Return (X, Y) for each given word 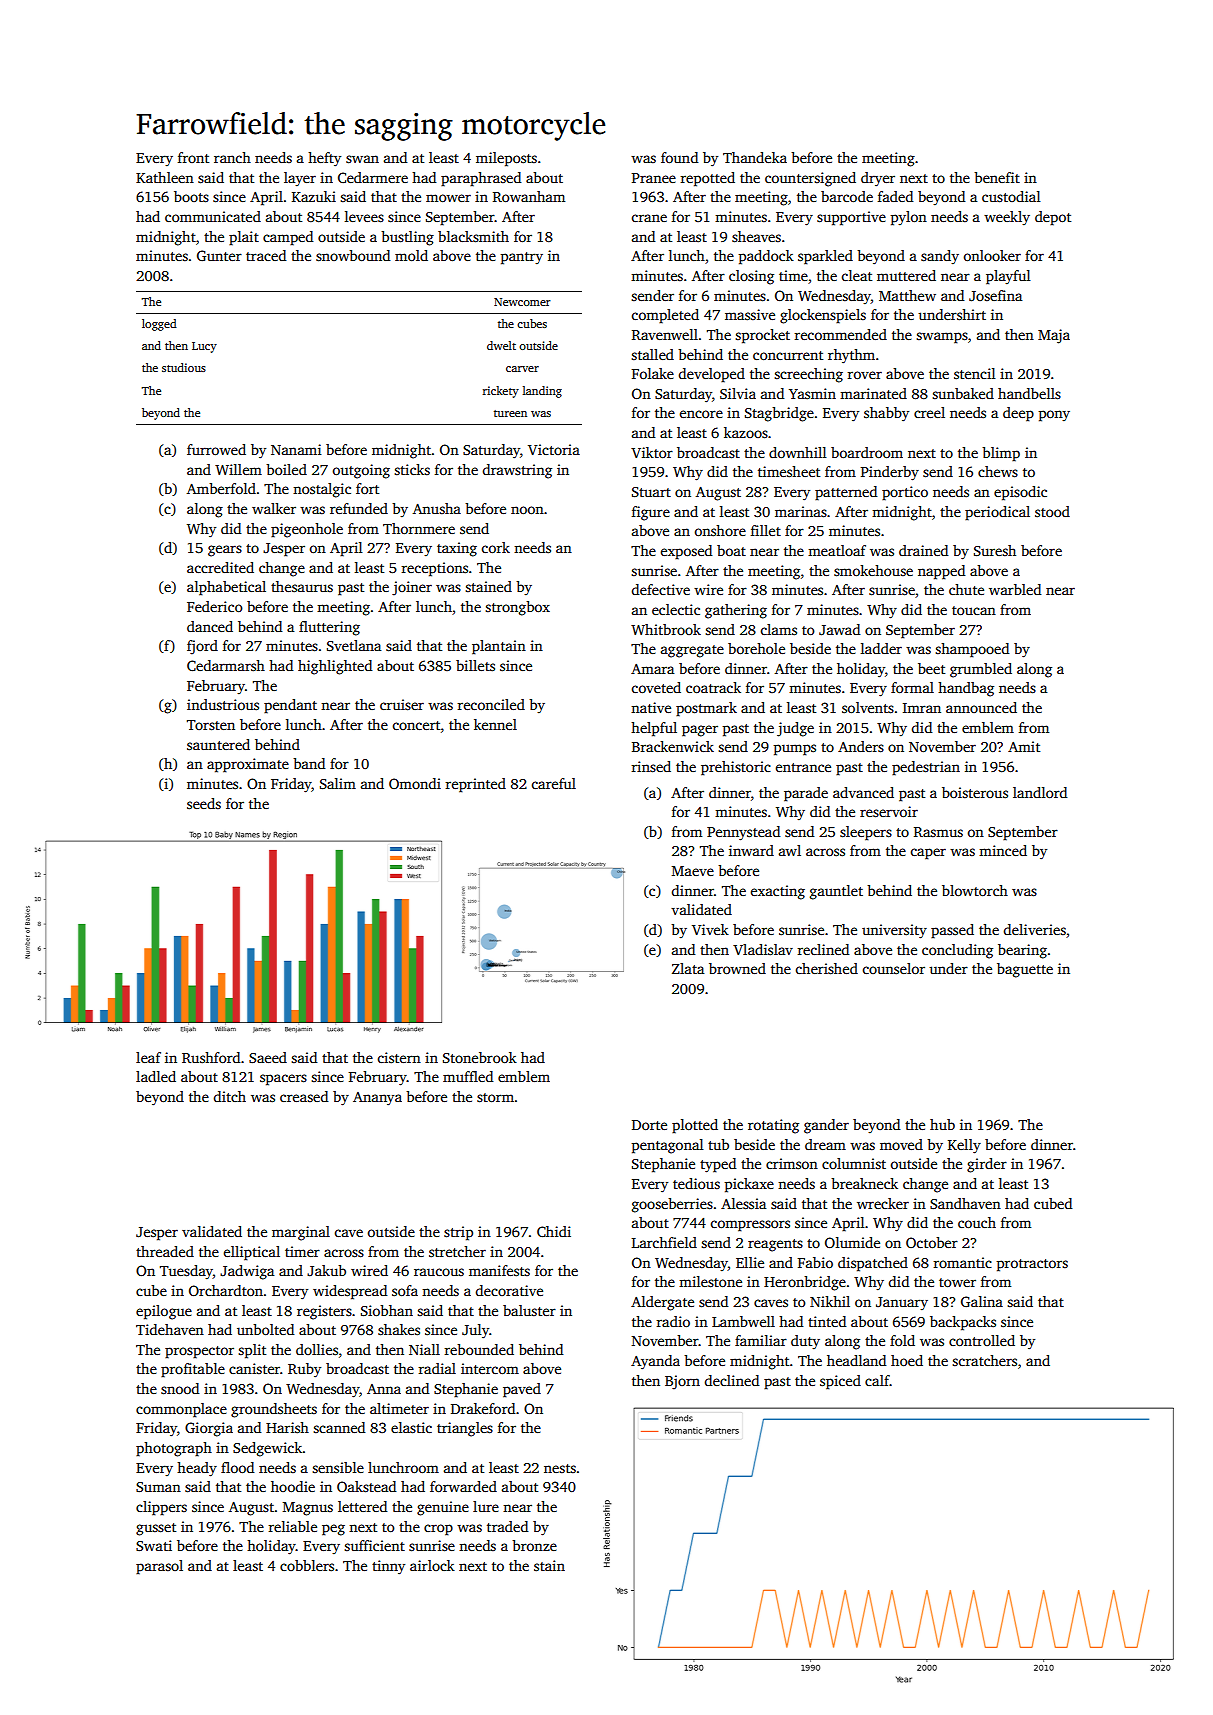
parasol (159, 1567)
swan (362, 159)
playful (1008, 277)
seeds (204, 803)
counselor (894, 968)
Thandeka (755, 157)
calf (877, 1380)
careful (554, 783)
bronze (534, 1545)
